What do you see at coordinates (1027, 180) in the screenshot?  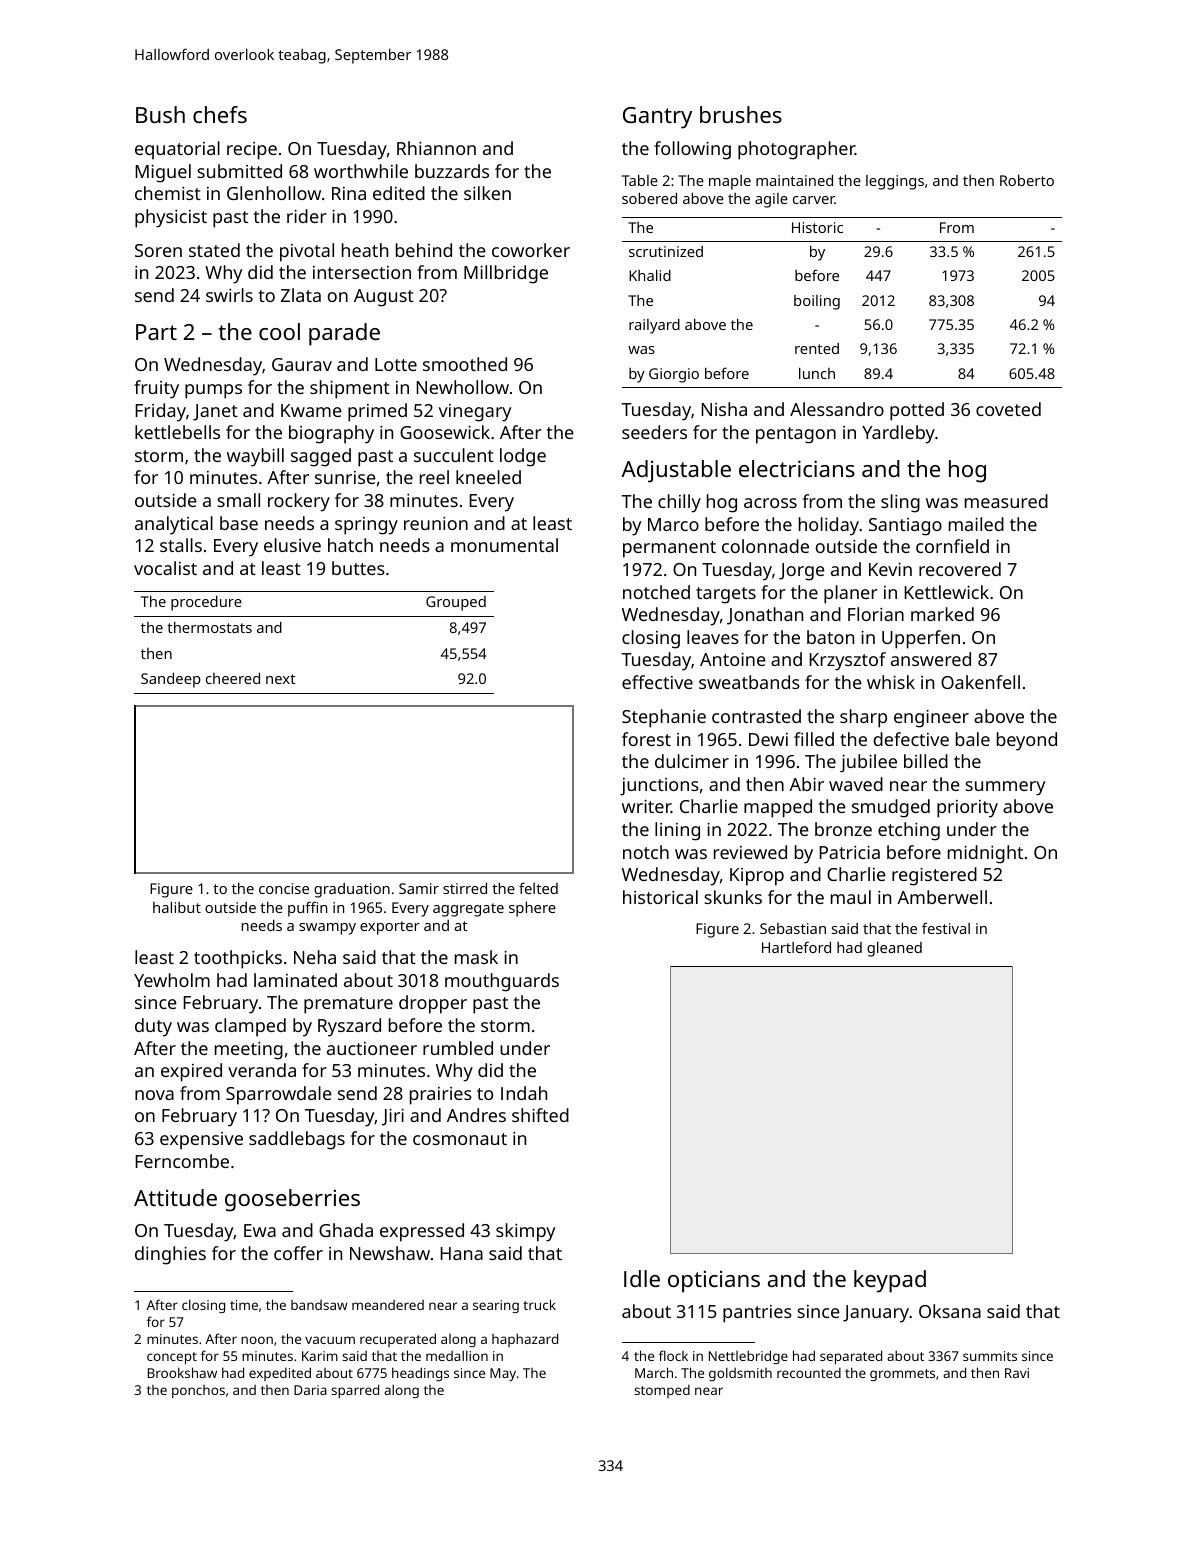 I see `Roberto` at bounding box center [1027, 180].
